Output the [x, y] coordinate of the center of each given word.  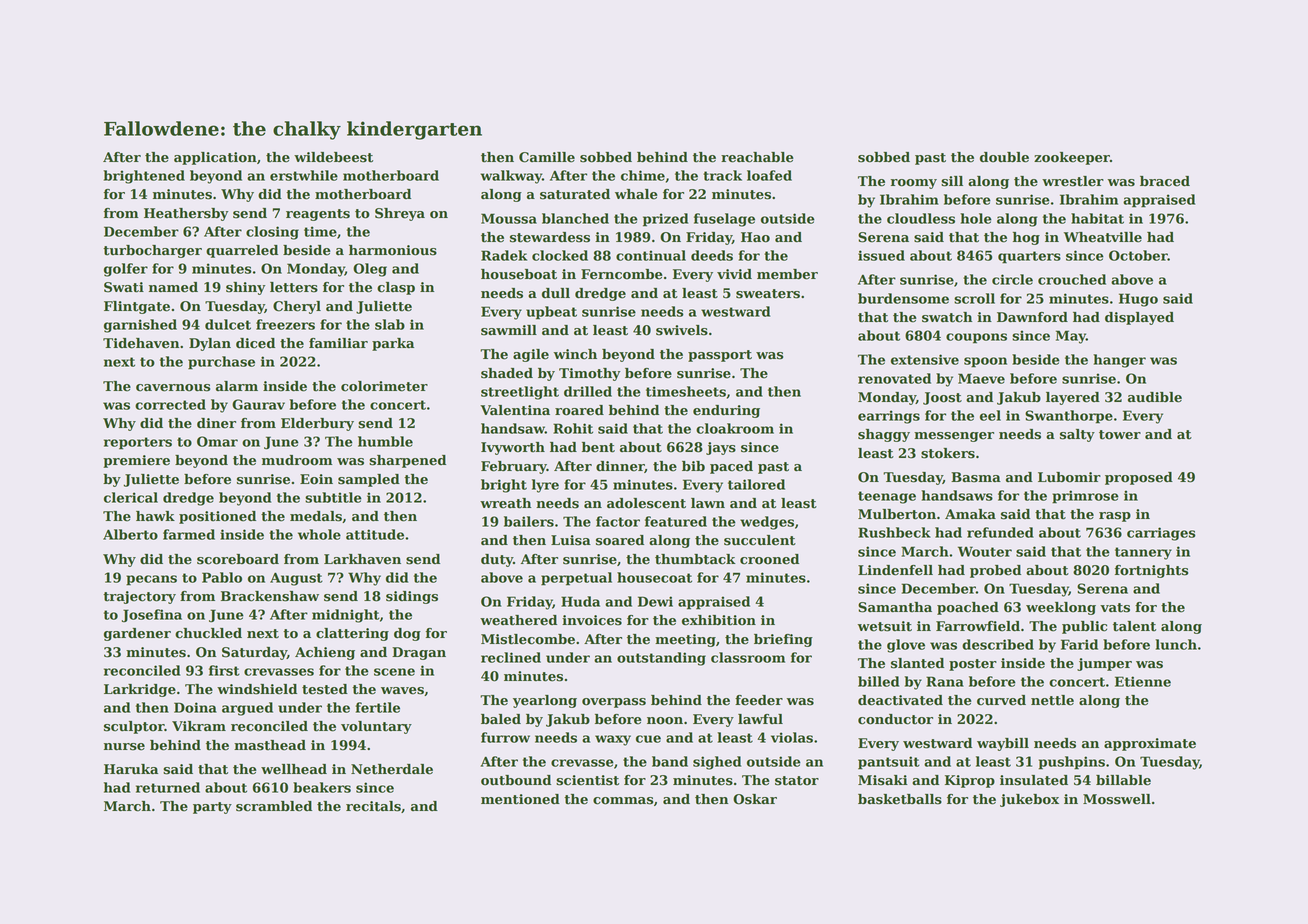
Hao [755, 237]
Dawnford [1032, 317]
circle [1012, 279]
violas [792, 737]
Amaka [970, 514]
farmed [189, 534]
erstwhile [304, 175]
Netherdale [392, 769]
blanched [575, 218]
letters [294, 287]
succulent [760, 540]
